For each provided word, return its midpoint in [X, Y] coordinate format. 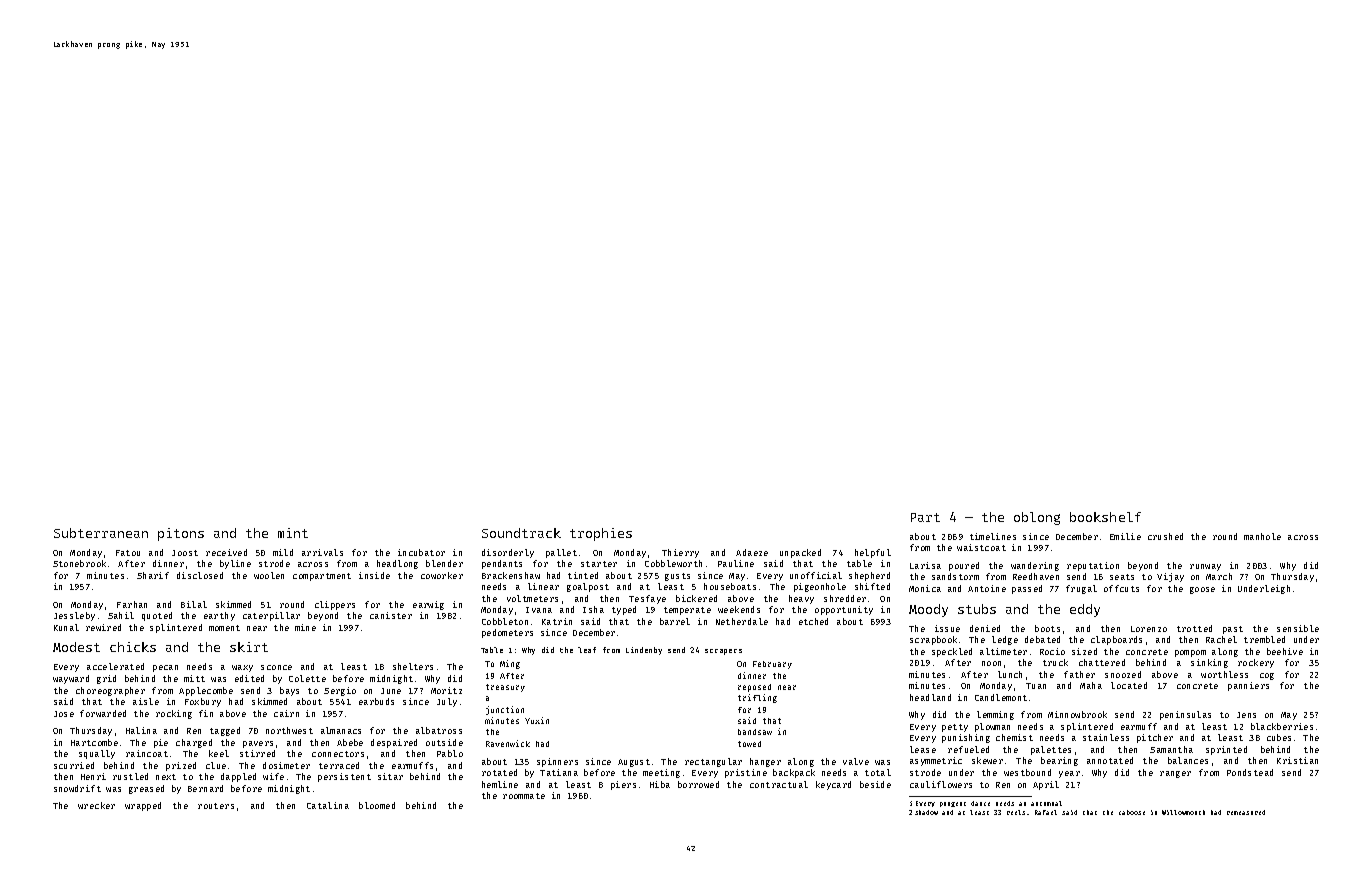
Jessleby [74, 616]
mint [293, 533]
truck [1055, 662]
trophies [601, 534]
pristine [746, 773]
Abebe [350, 742]
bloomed [377, 805]
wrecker [96, 805]
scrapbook [933, 640]
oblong [1037, 518]
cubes [1279, 737]
